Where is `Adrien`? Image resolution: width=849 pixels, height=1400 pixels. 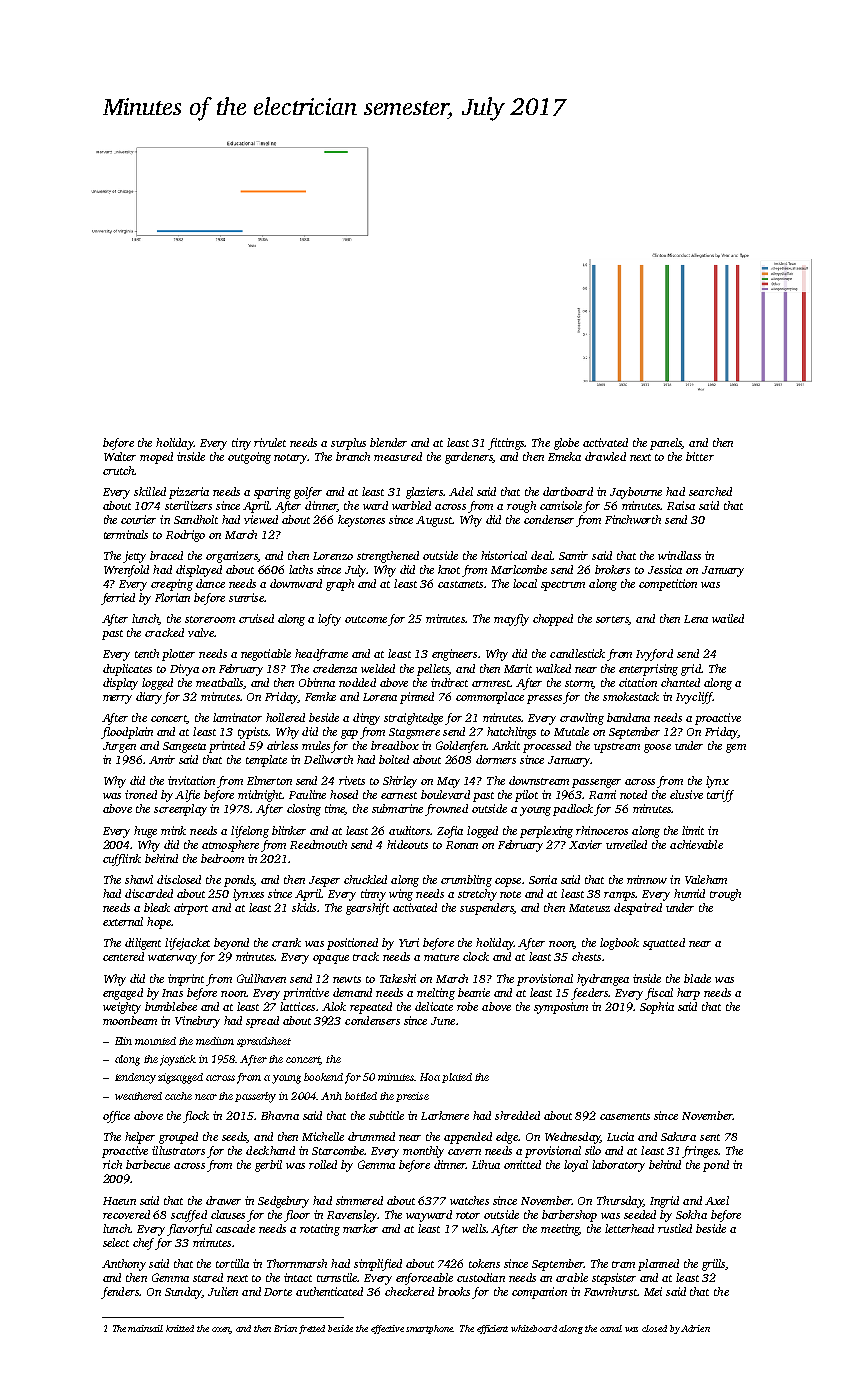 Adrien is located at coordinates (695, 1328).
